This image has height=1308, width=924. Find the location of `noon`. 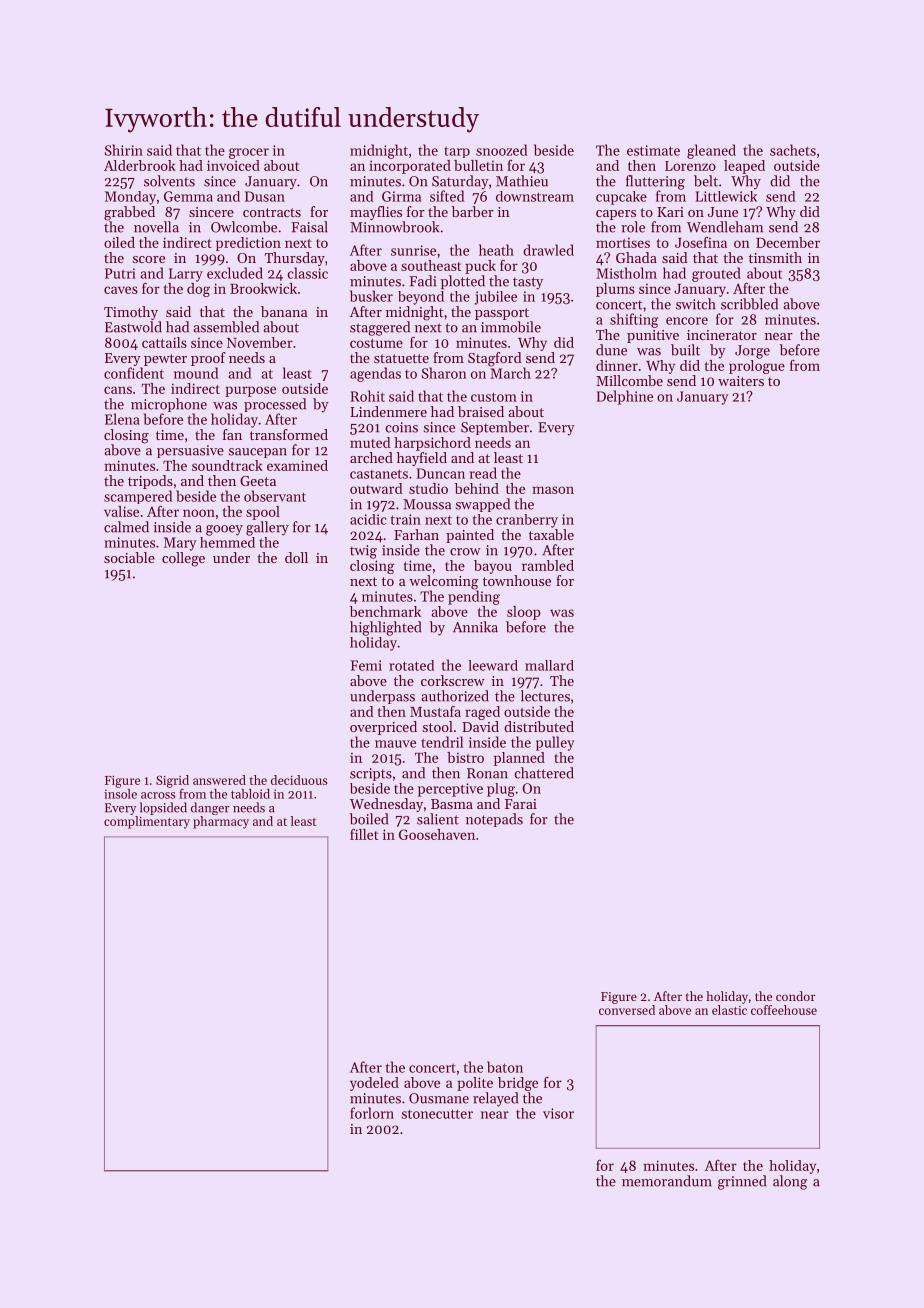

noon is located at coordinates (199, 513).
